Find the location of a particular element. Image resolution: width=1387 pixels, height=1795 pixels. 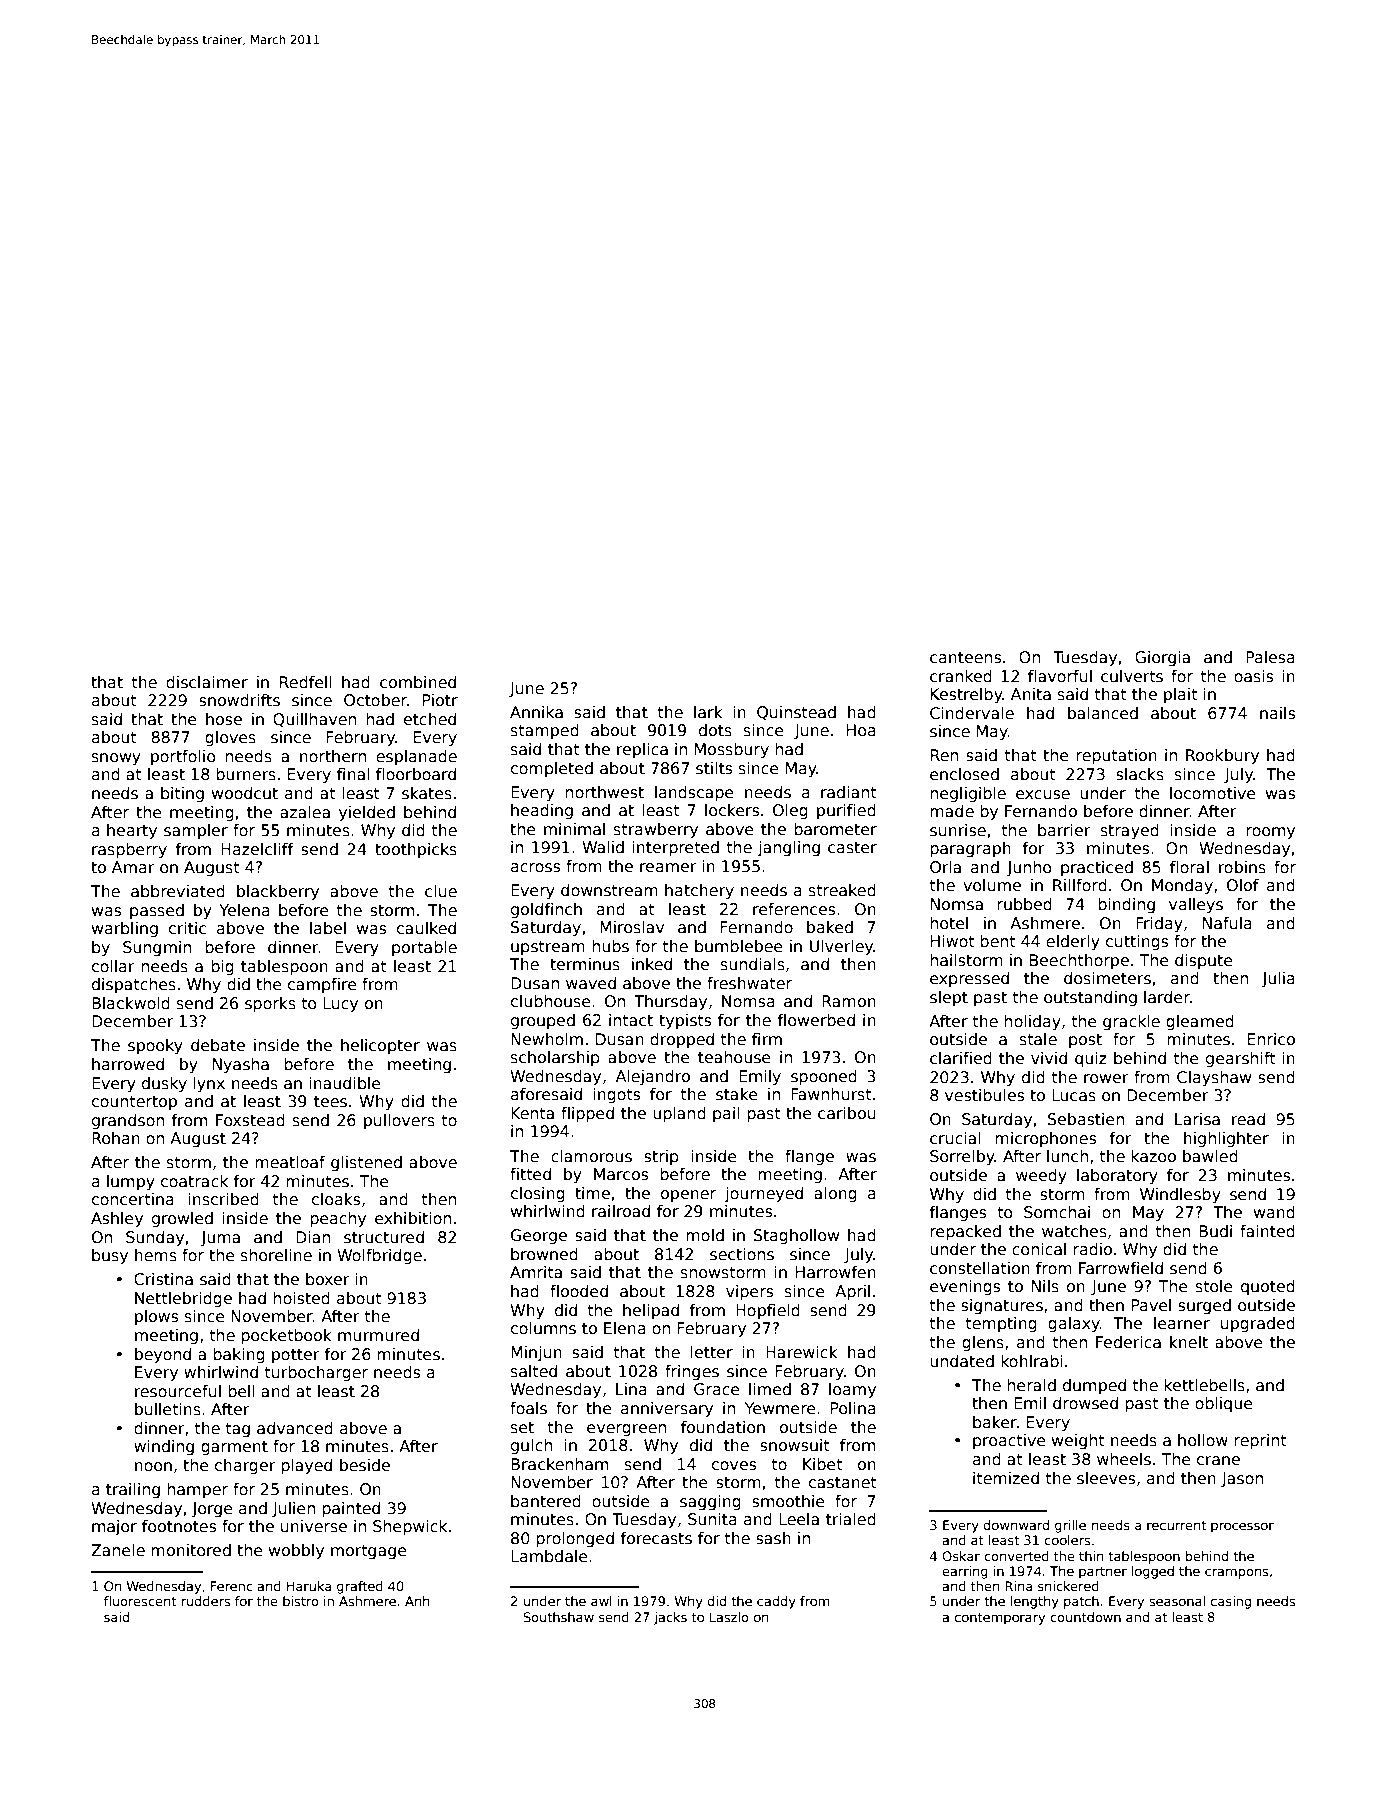

disclaimer is located at coordinates (207, 682).
